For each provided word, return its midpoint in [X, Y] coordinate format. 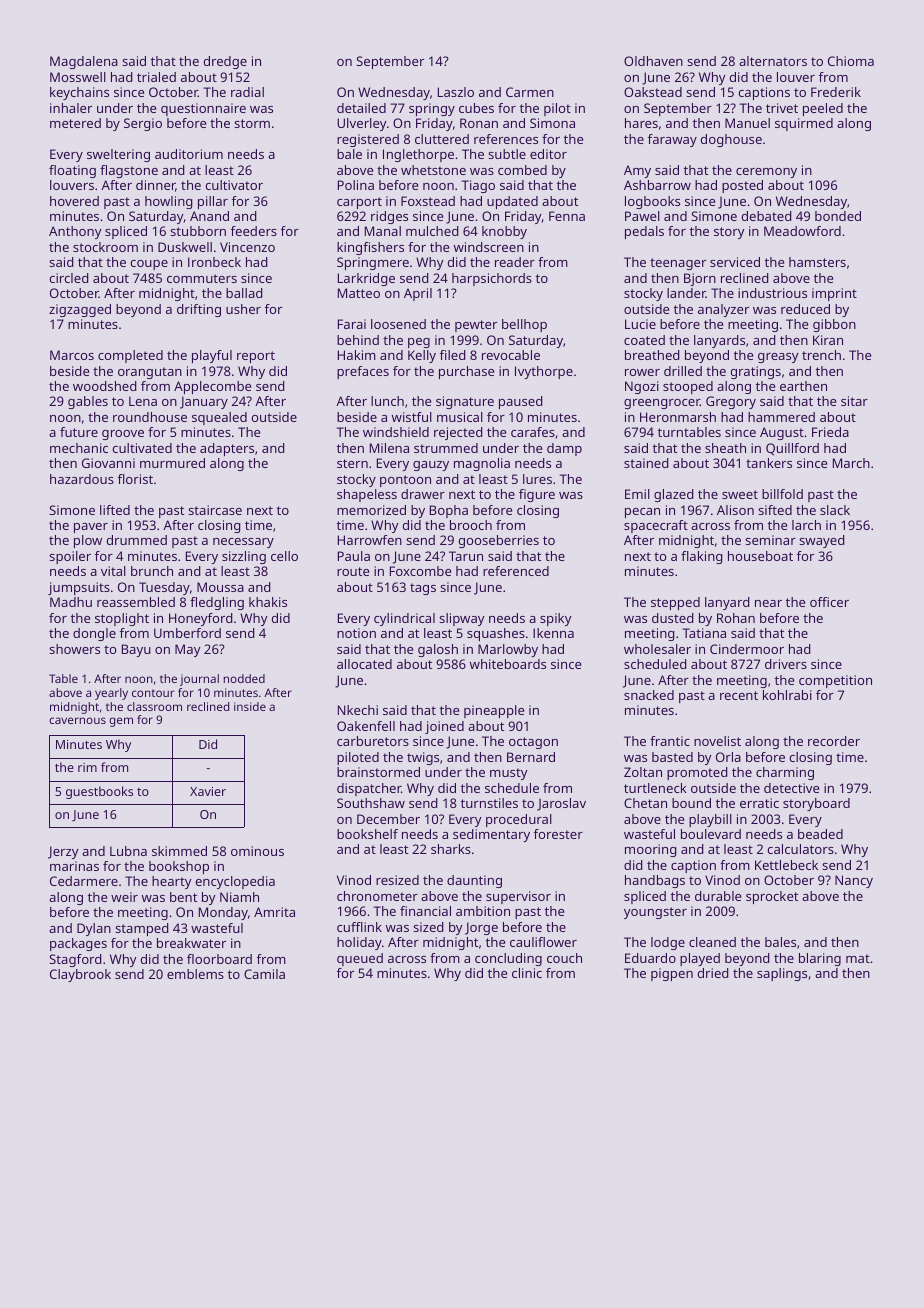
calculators [801, 849]
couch [564, 958]
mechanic [79, 448]
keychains [79, 93]
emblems [195, 974]
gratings [756, 372]
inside [250, 706]
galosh [438, 650]
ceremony [766, 173]
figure [537, 495]
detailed [361, 108]
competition [835, 681]
